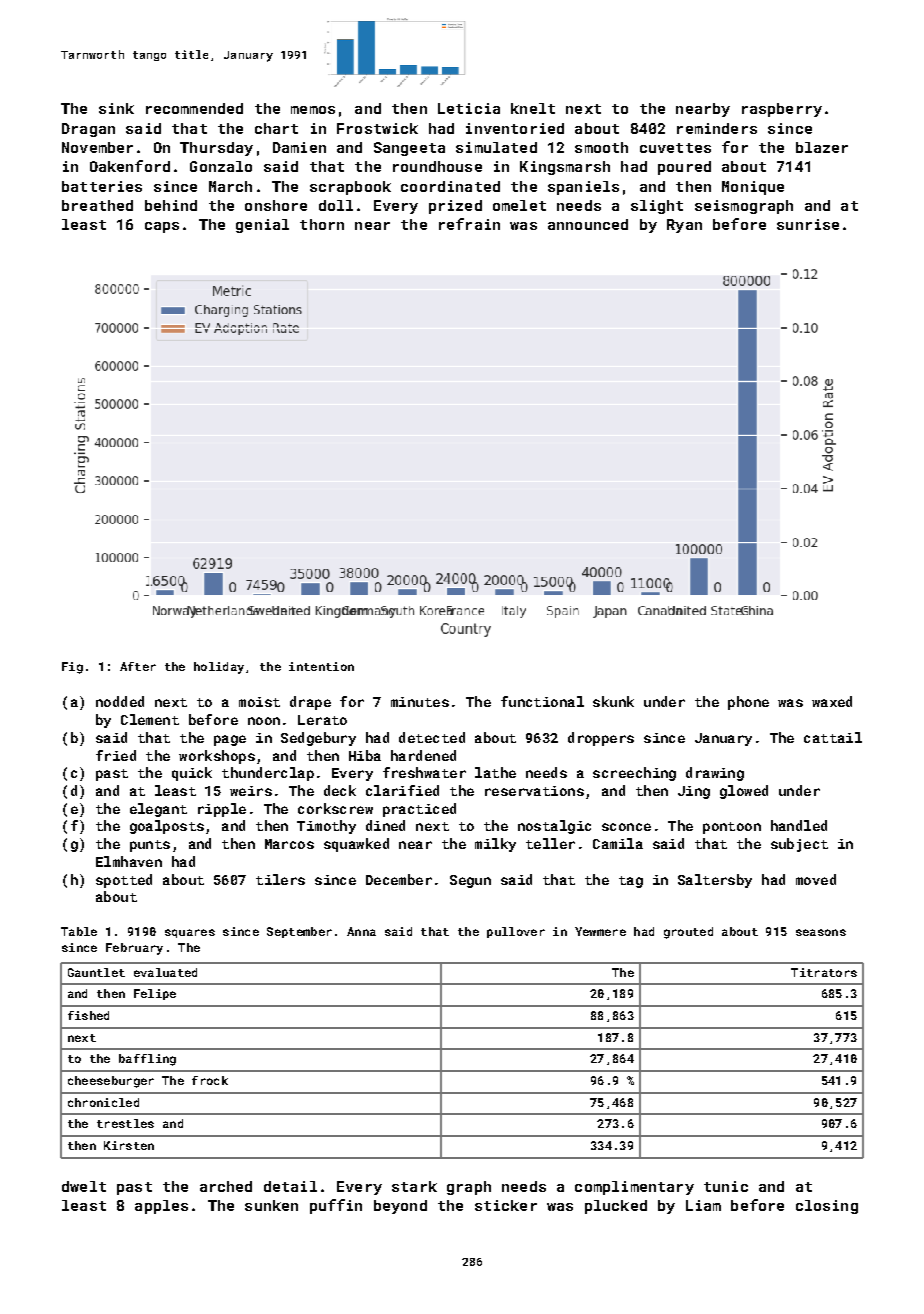  I want to click on After, so click(138, 666).
